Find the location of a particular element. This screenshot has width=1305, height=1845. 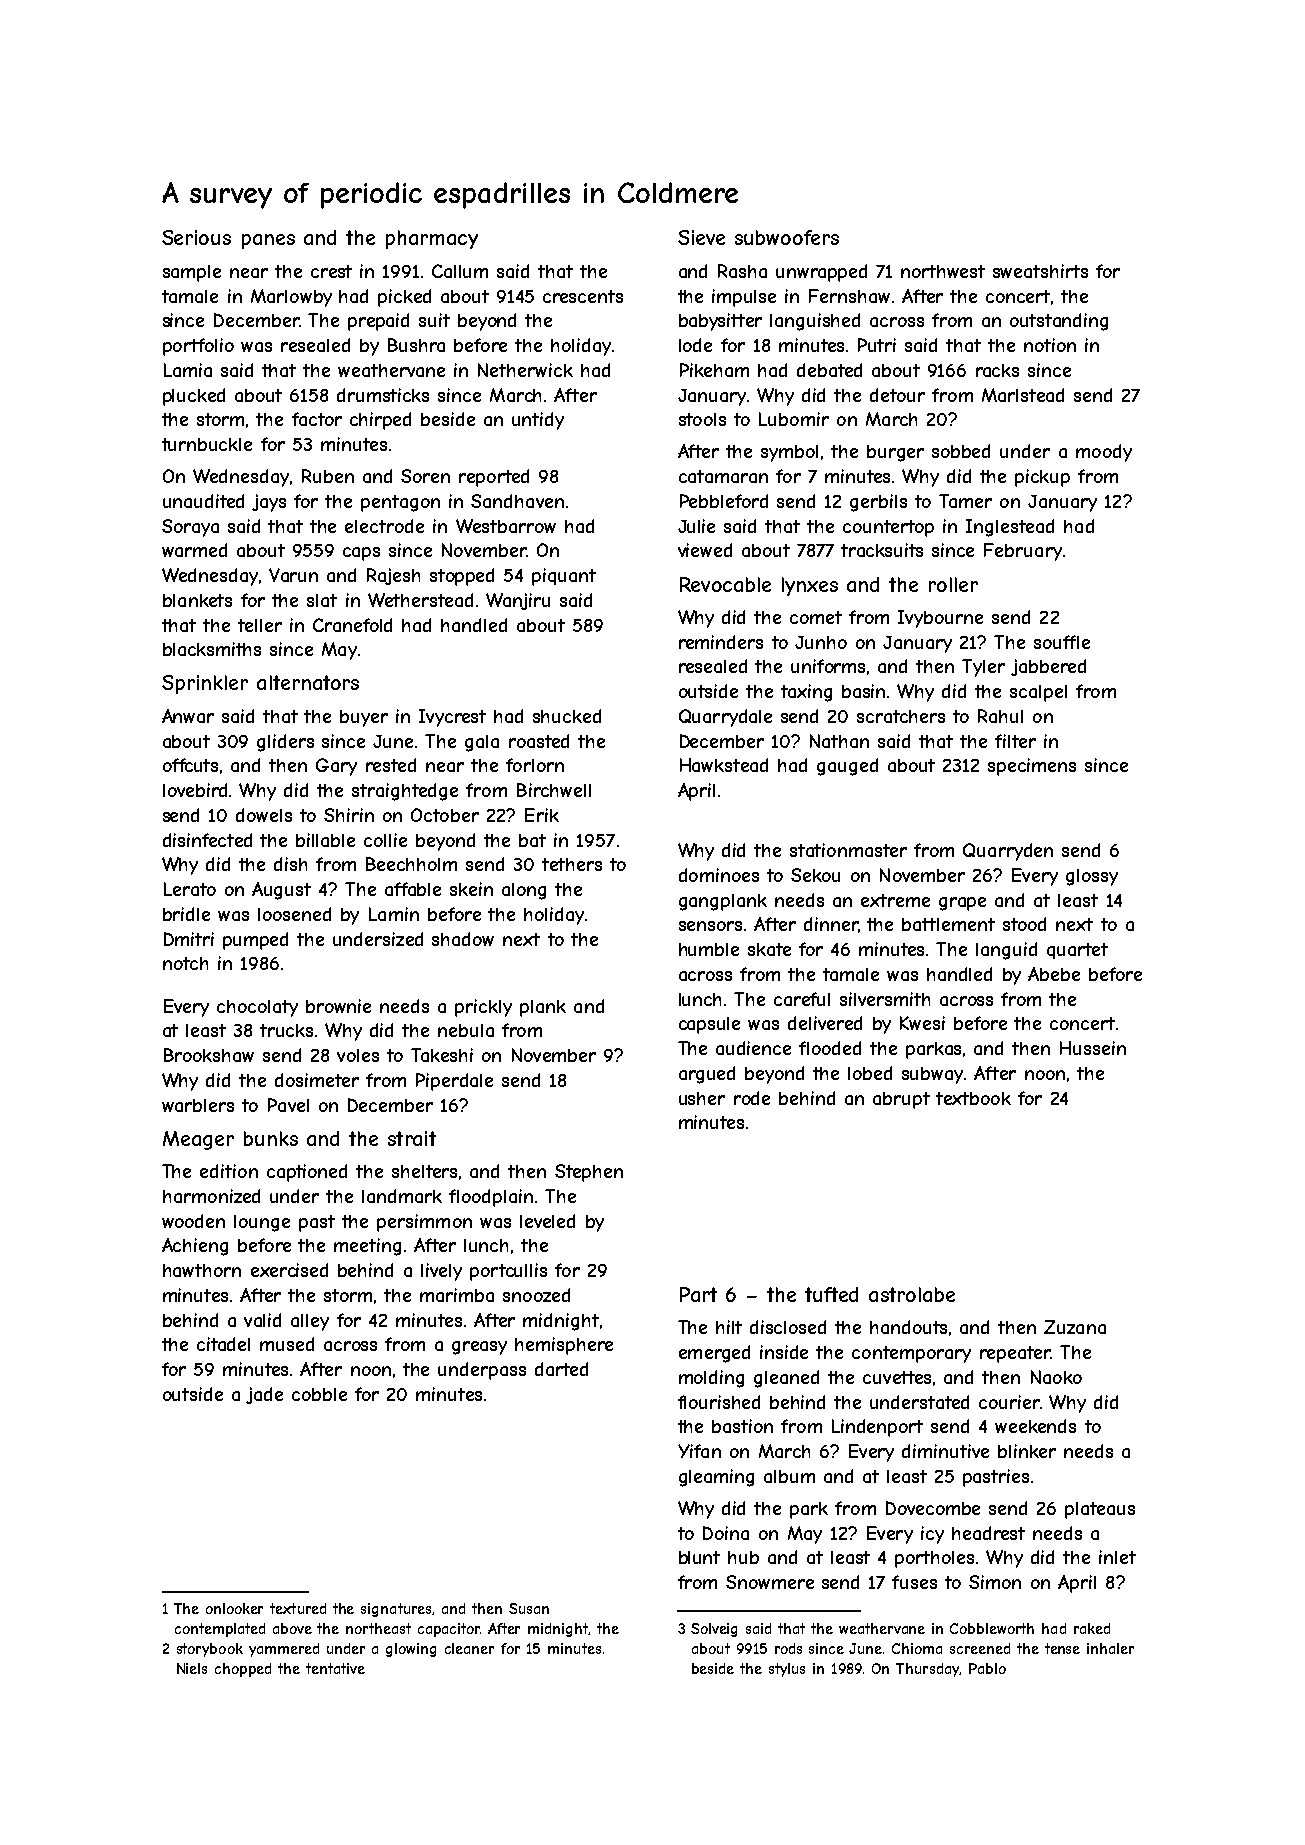

specimens is located at coordinates (1032, 767).
